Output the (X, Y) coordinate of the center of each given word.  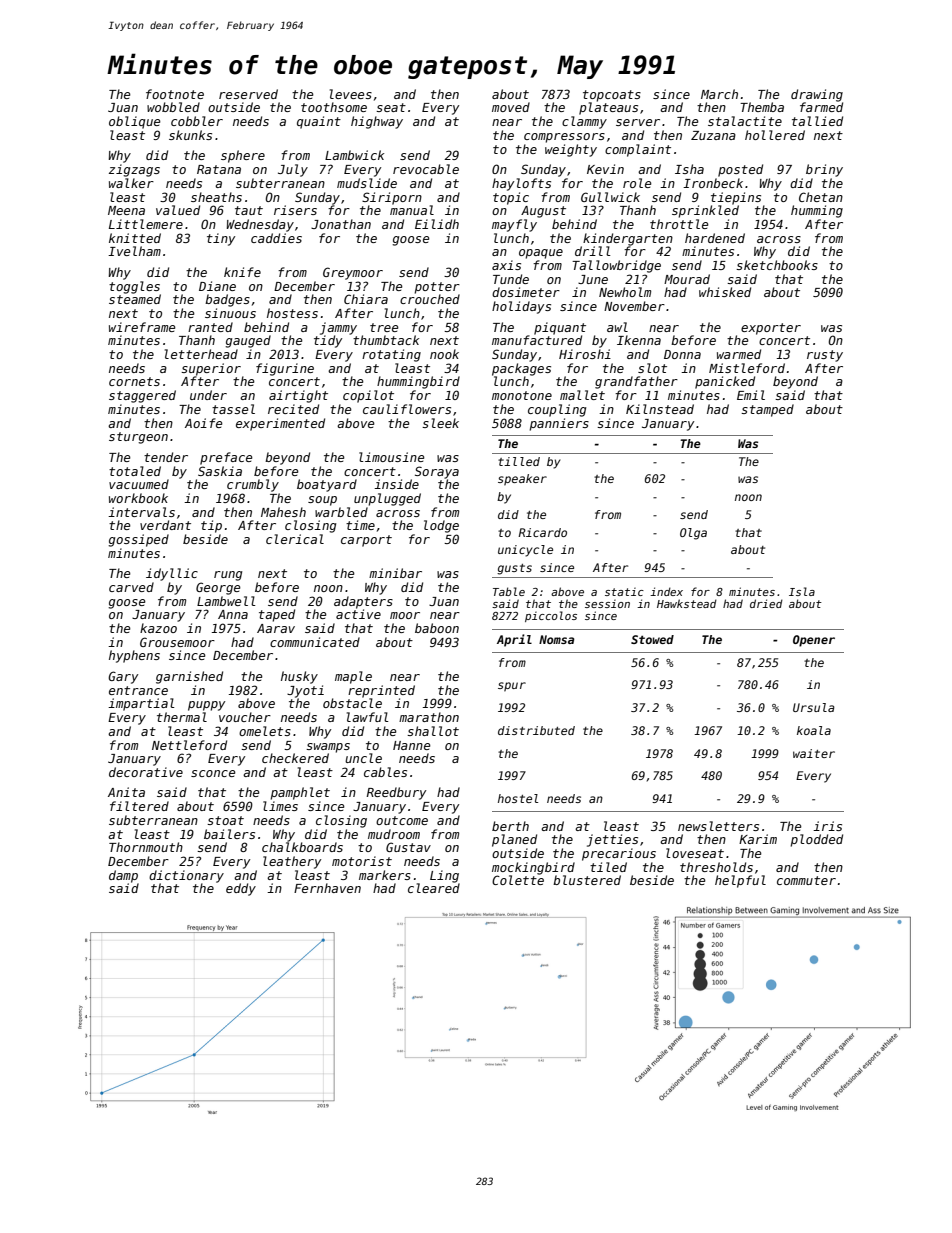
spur (512, 687)
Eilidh (437, 224)
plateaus (608, 108)
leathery (292, 862)
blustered (587, 880)
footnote (175, 94)
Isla (802, 591)
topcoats (612, 96)
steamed (135, 299)
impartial (141, 704)
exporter (771, 329)
